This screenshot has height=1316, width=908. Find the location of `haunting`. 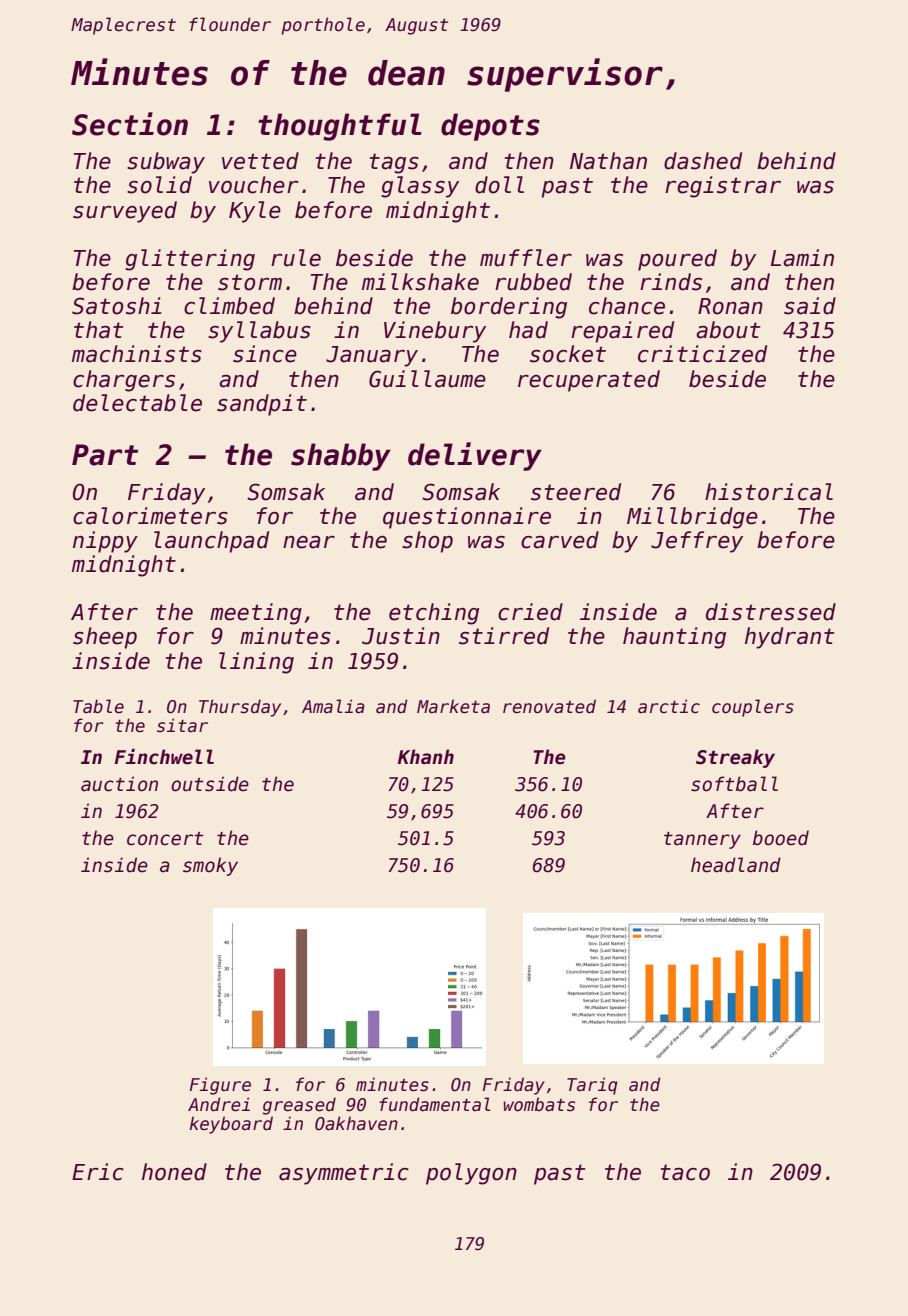

haunting is located at coordinates (674, 638).
